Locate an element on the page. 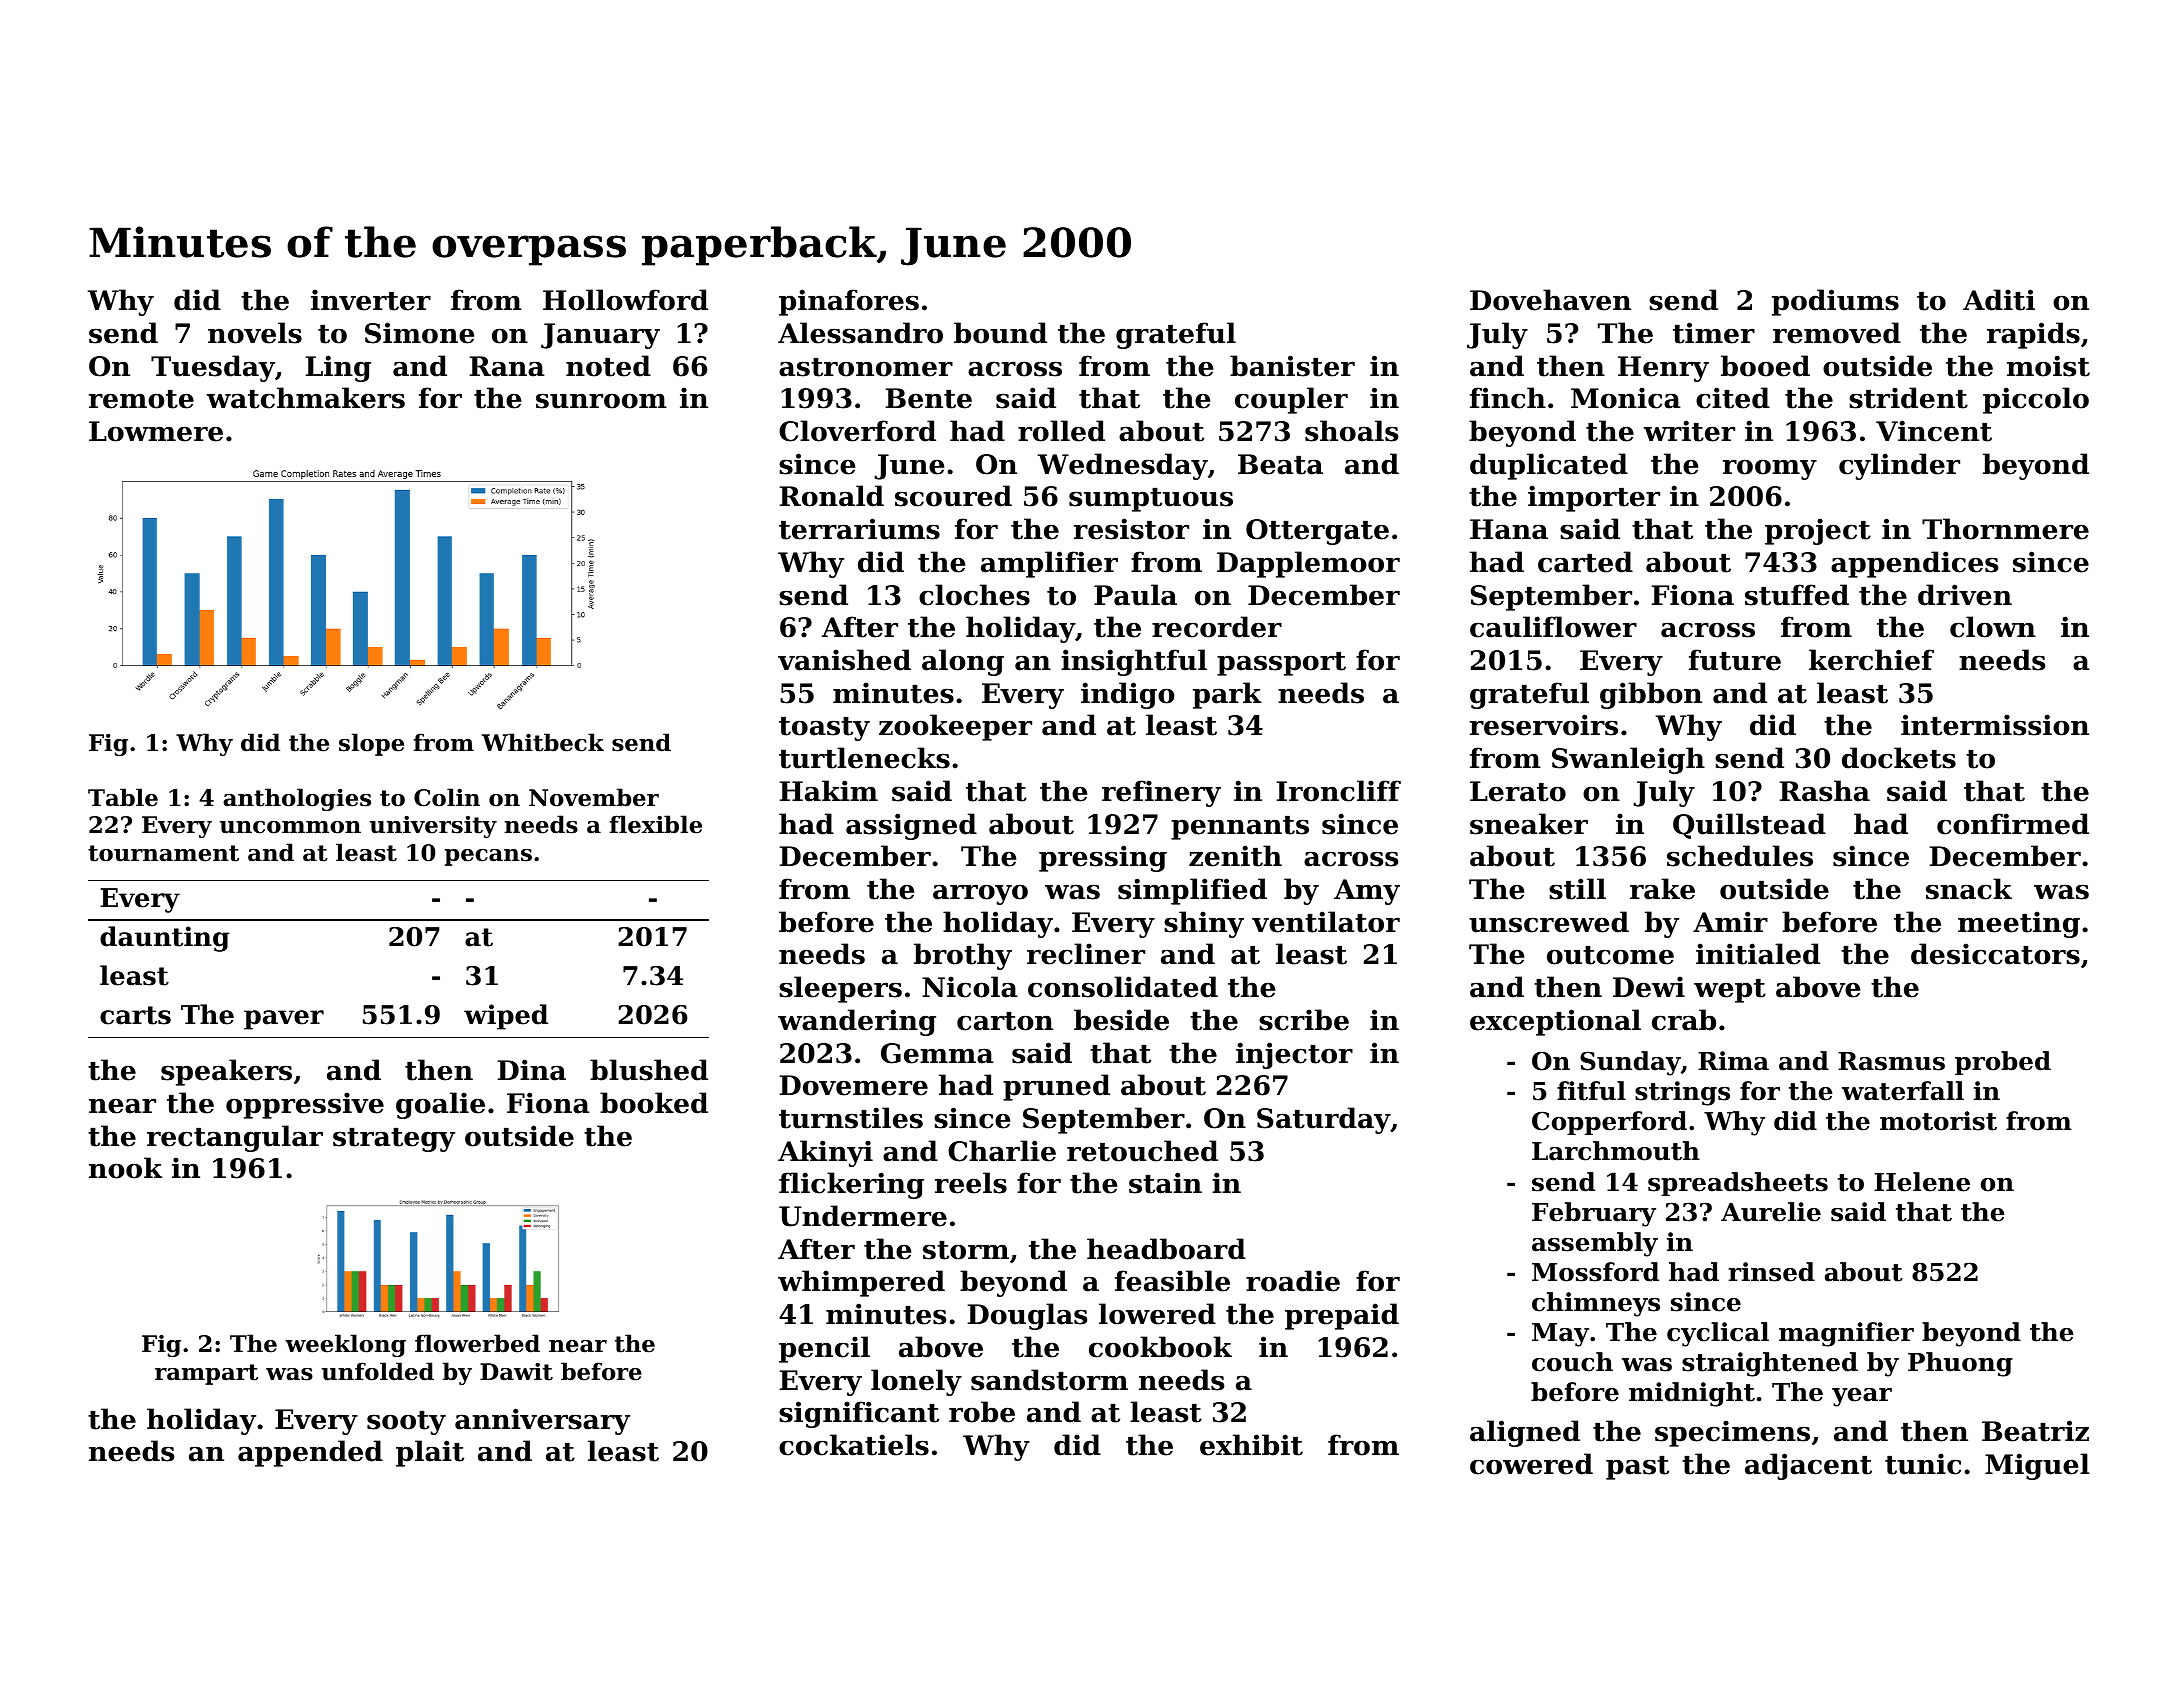  Amy is located at coordinates (1367, 892).
